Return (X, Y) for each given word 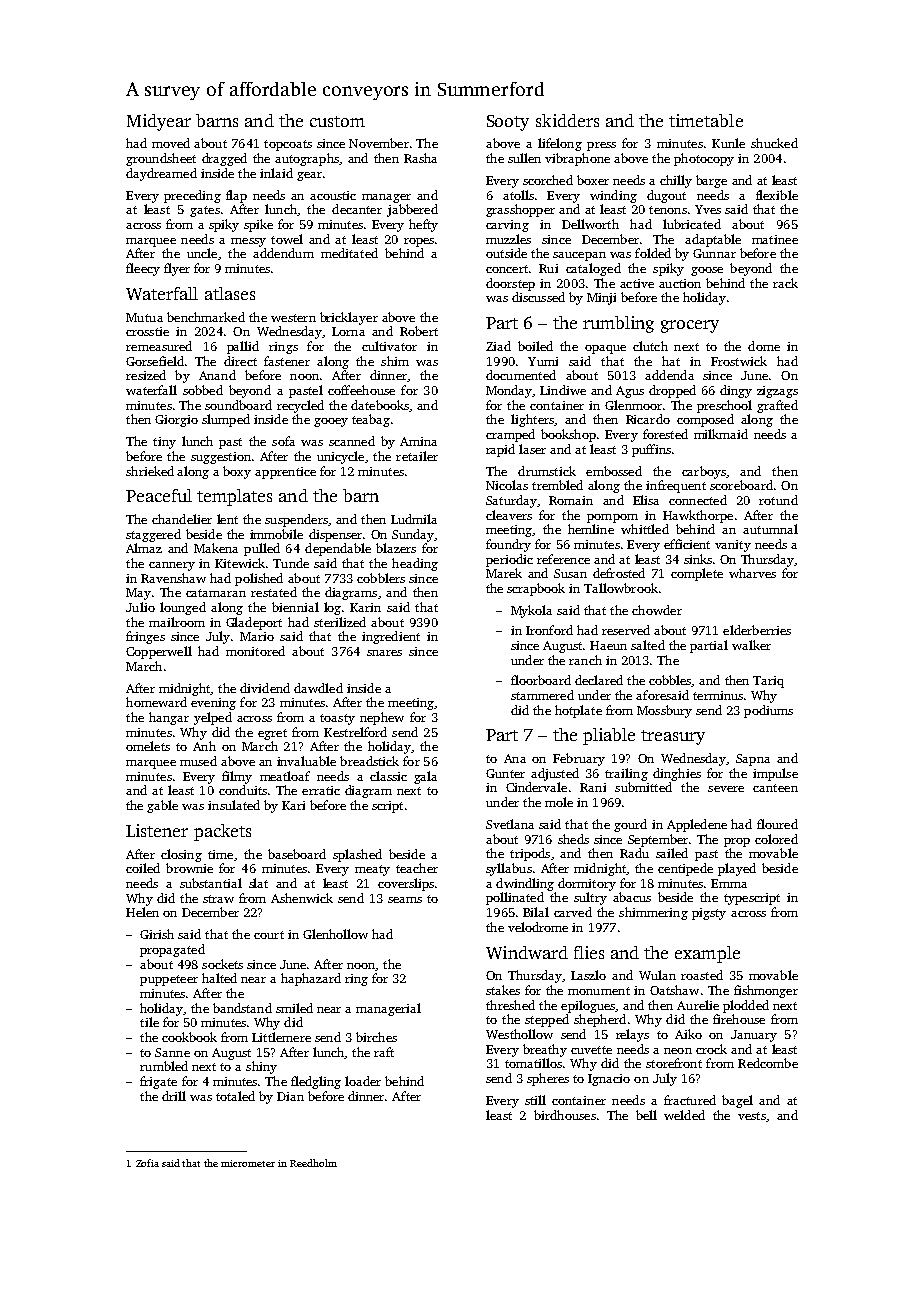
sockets (222, 964)
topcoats (288, 145)
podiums (768, 711)
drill (174, 1096)
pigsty (709, 914)
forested (665, 434)
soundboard (238, 405)
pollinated (515, 898)
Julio (140, 607)
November (379, 143)
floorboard (541, 680)
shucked (774, 143)
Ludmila (414, 519)
